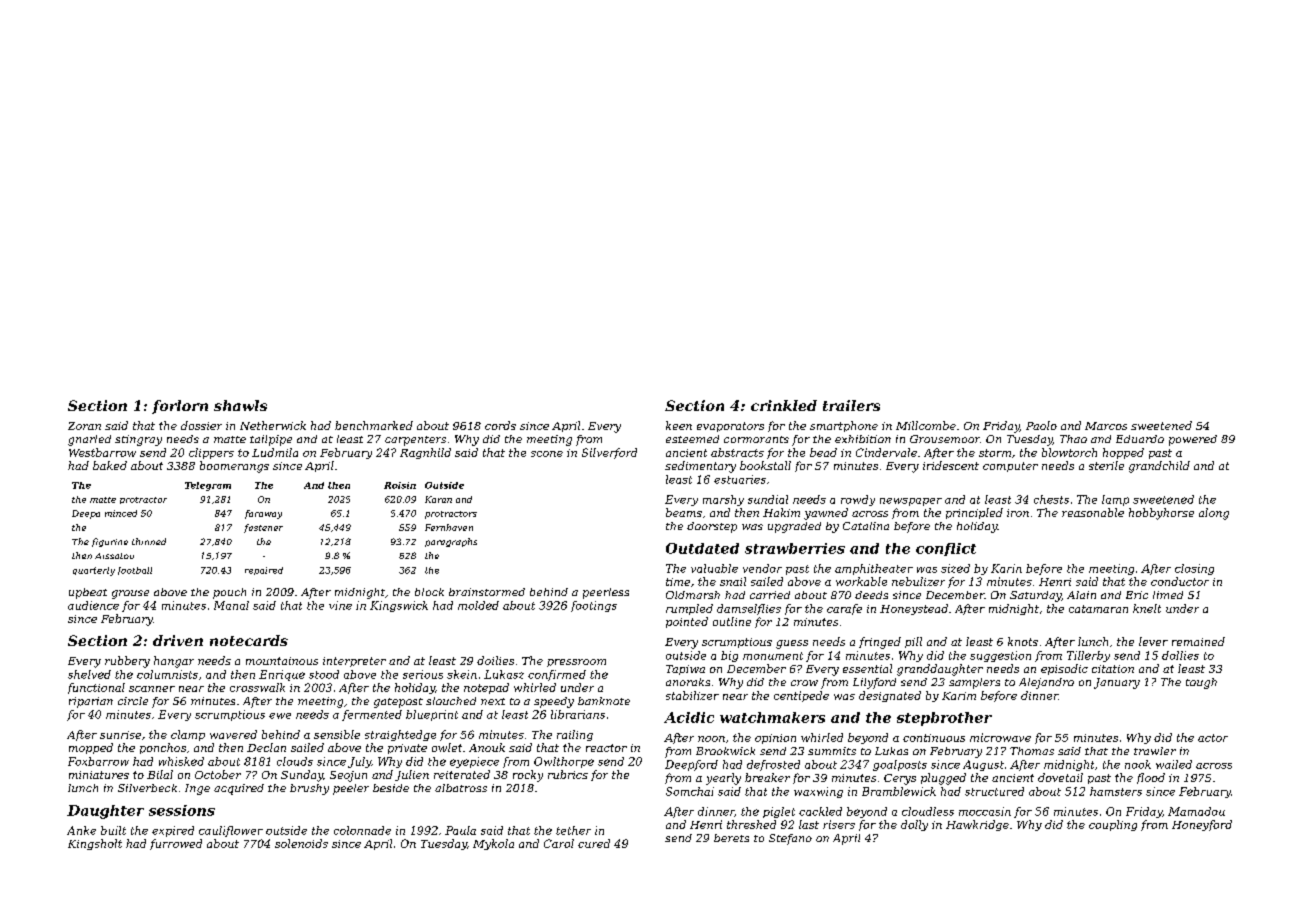 This screenshot has height=924, width=1308. Describe the element at coordinates (1151, 778) in the screenshot. I see `flood` at that location.
